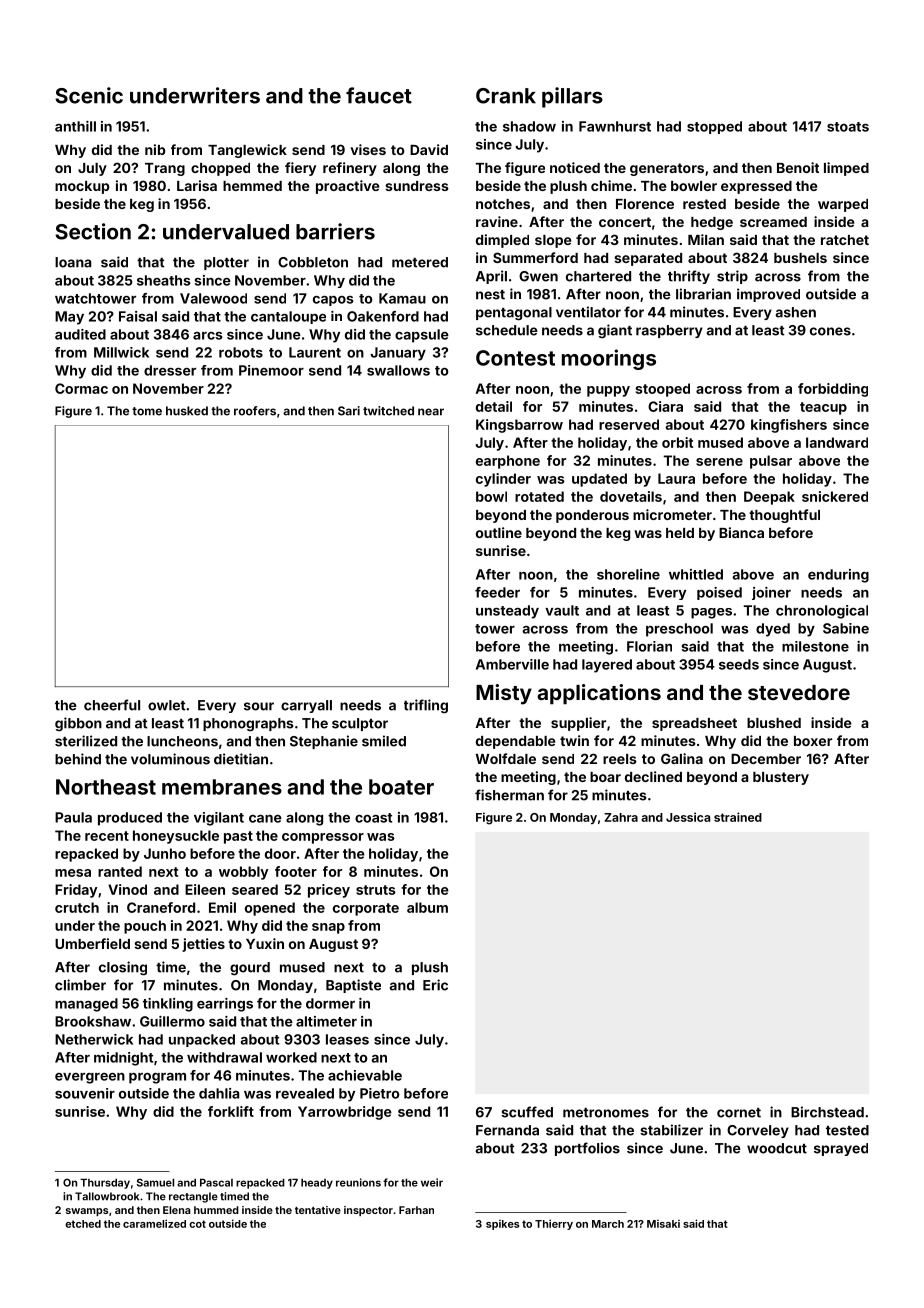 This image has height=1308, width=924. I want to click on anthill, so click(75, 126).
